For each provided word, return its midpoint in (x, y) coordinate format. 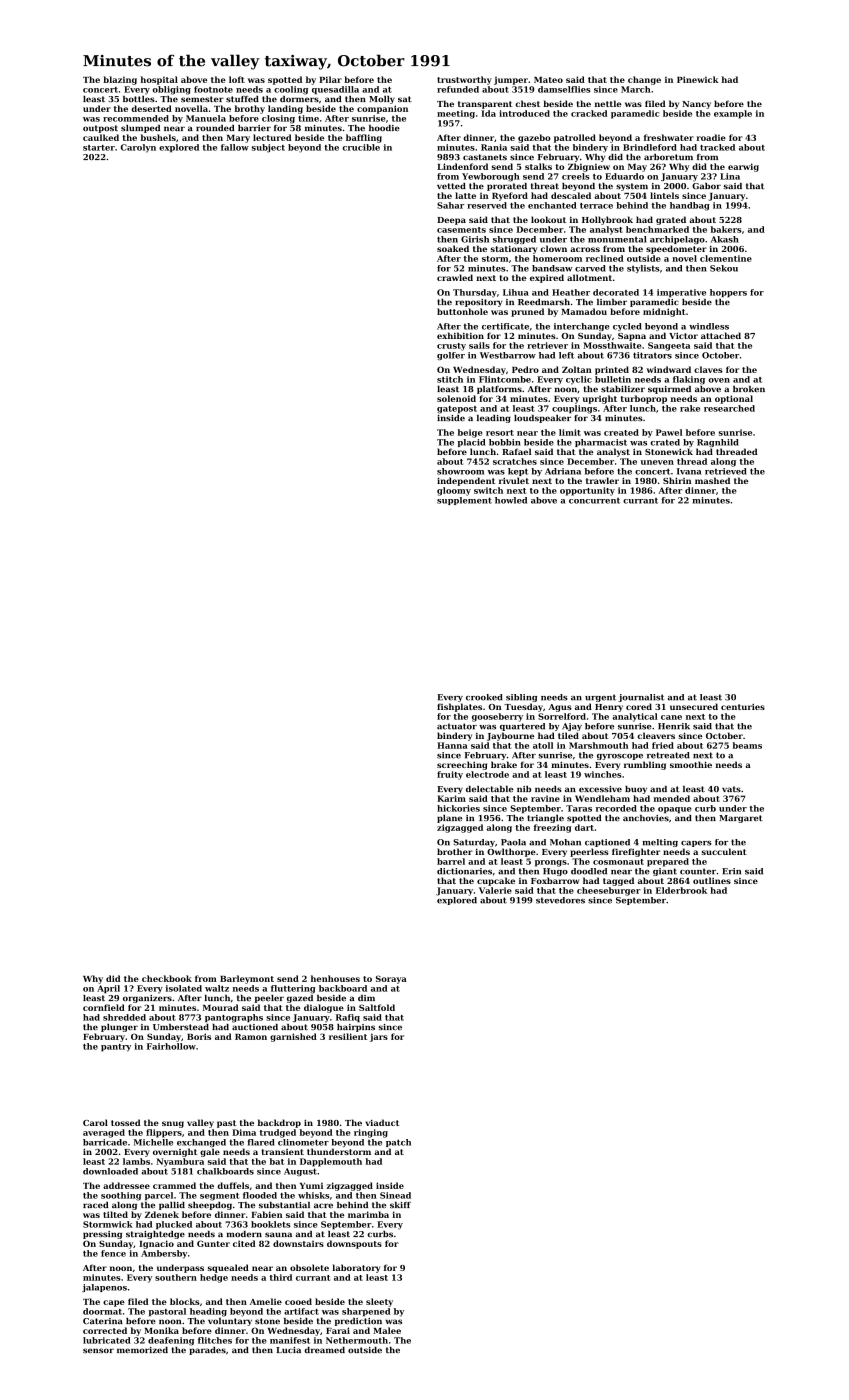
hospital (159, 80)
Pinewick (698, 79)
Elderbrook (681, 890)
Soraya (391, 979)
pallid (172, 1206)
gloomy (454, 491)
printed (612, 370)
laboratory (356, 1268)
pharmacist (601, 443)
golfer (451, 356)
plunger (119, 1028)
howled (511, 500)
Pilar (330, 79)
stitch (450, 379)
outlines (712, 880)
